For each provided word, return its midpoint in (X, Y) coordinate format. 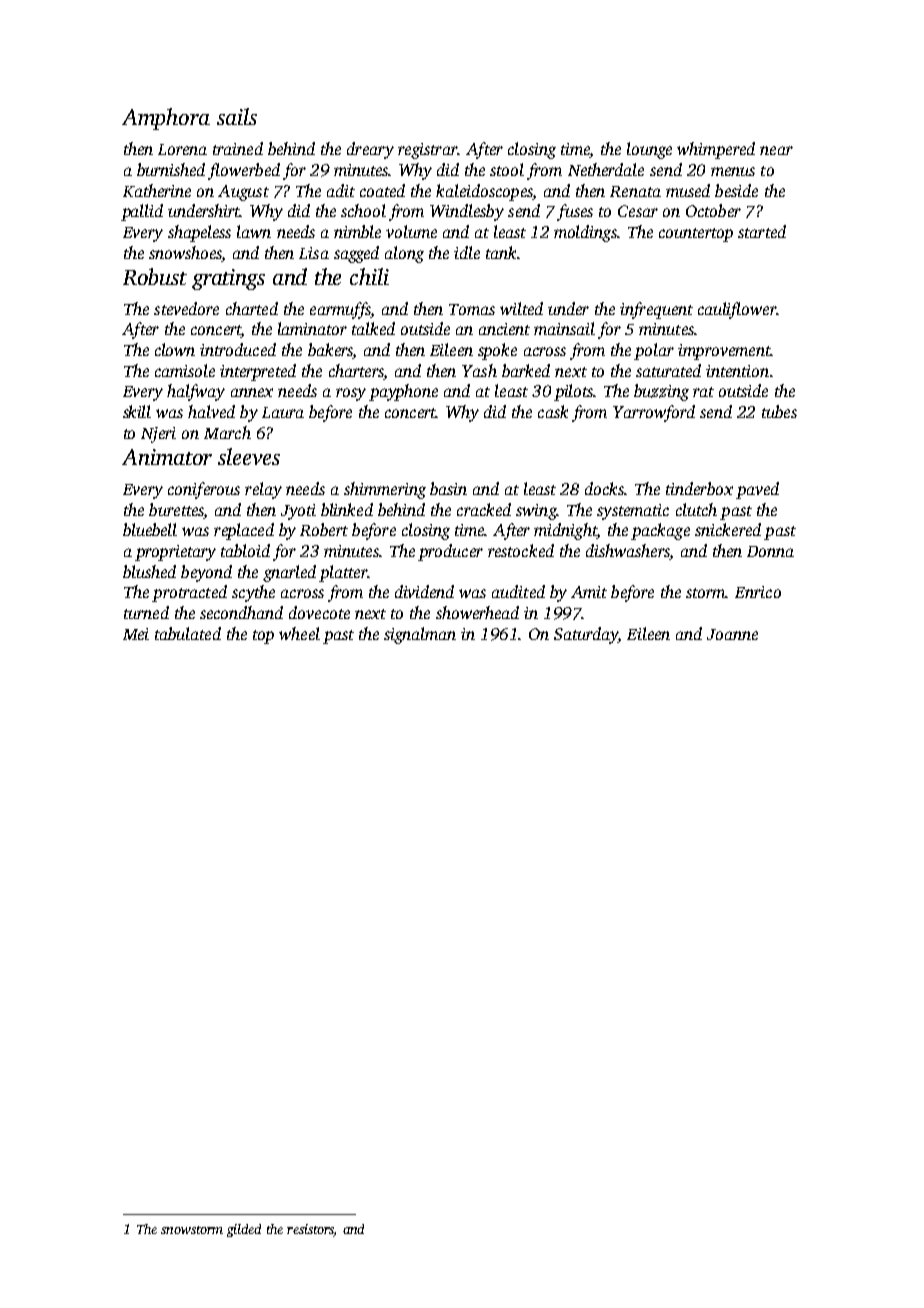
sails (237, 116)
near (776, 150)
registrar (427, 151)
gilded (244, 1230)
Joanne (732, 634)
